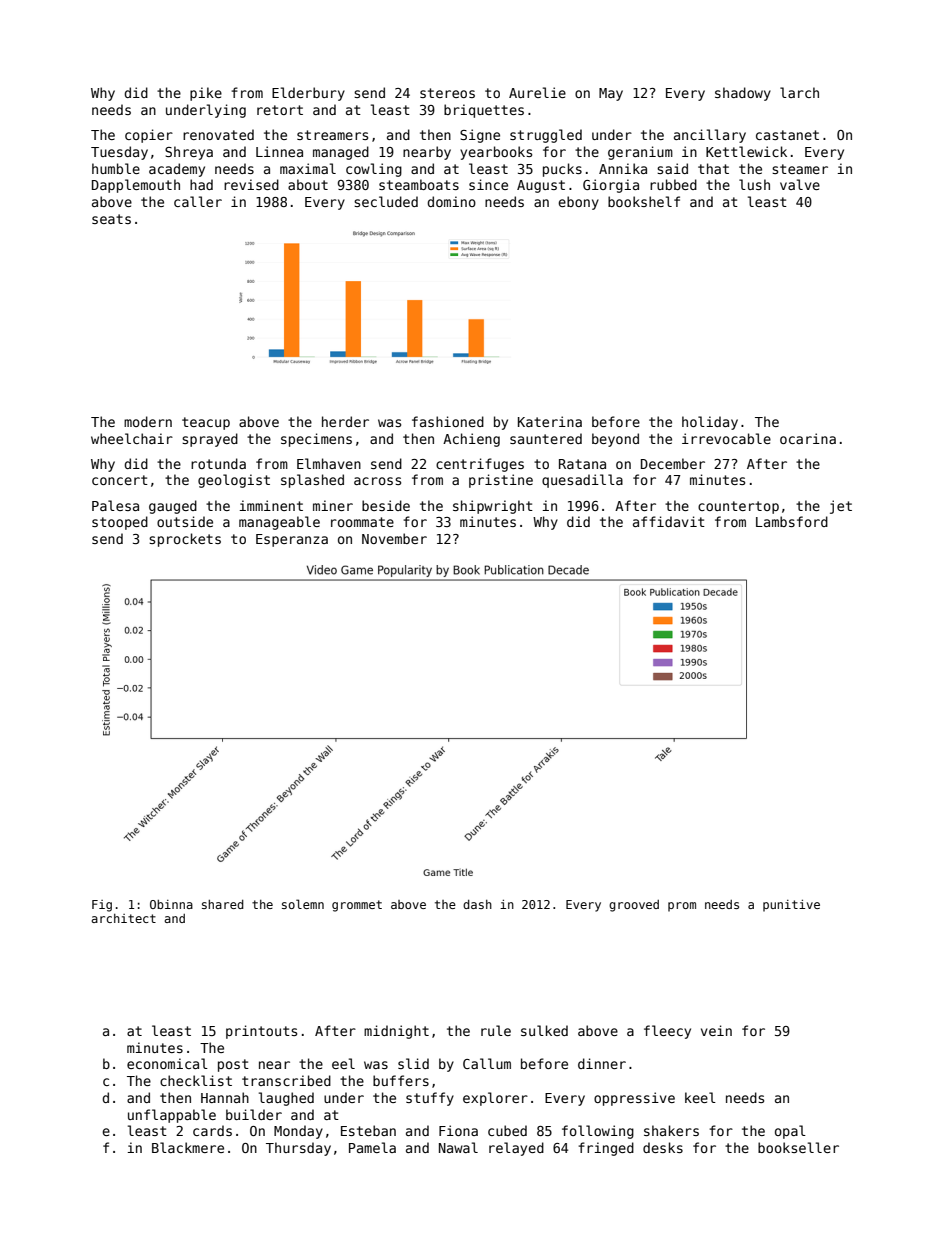 This document has width=952, height=1233. I want to click on larch, so click(799, 92).
